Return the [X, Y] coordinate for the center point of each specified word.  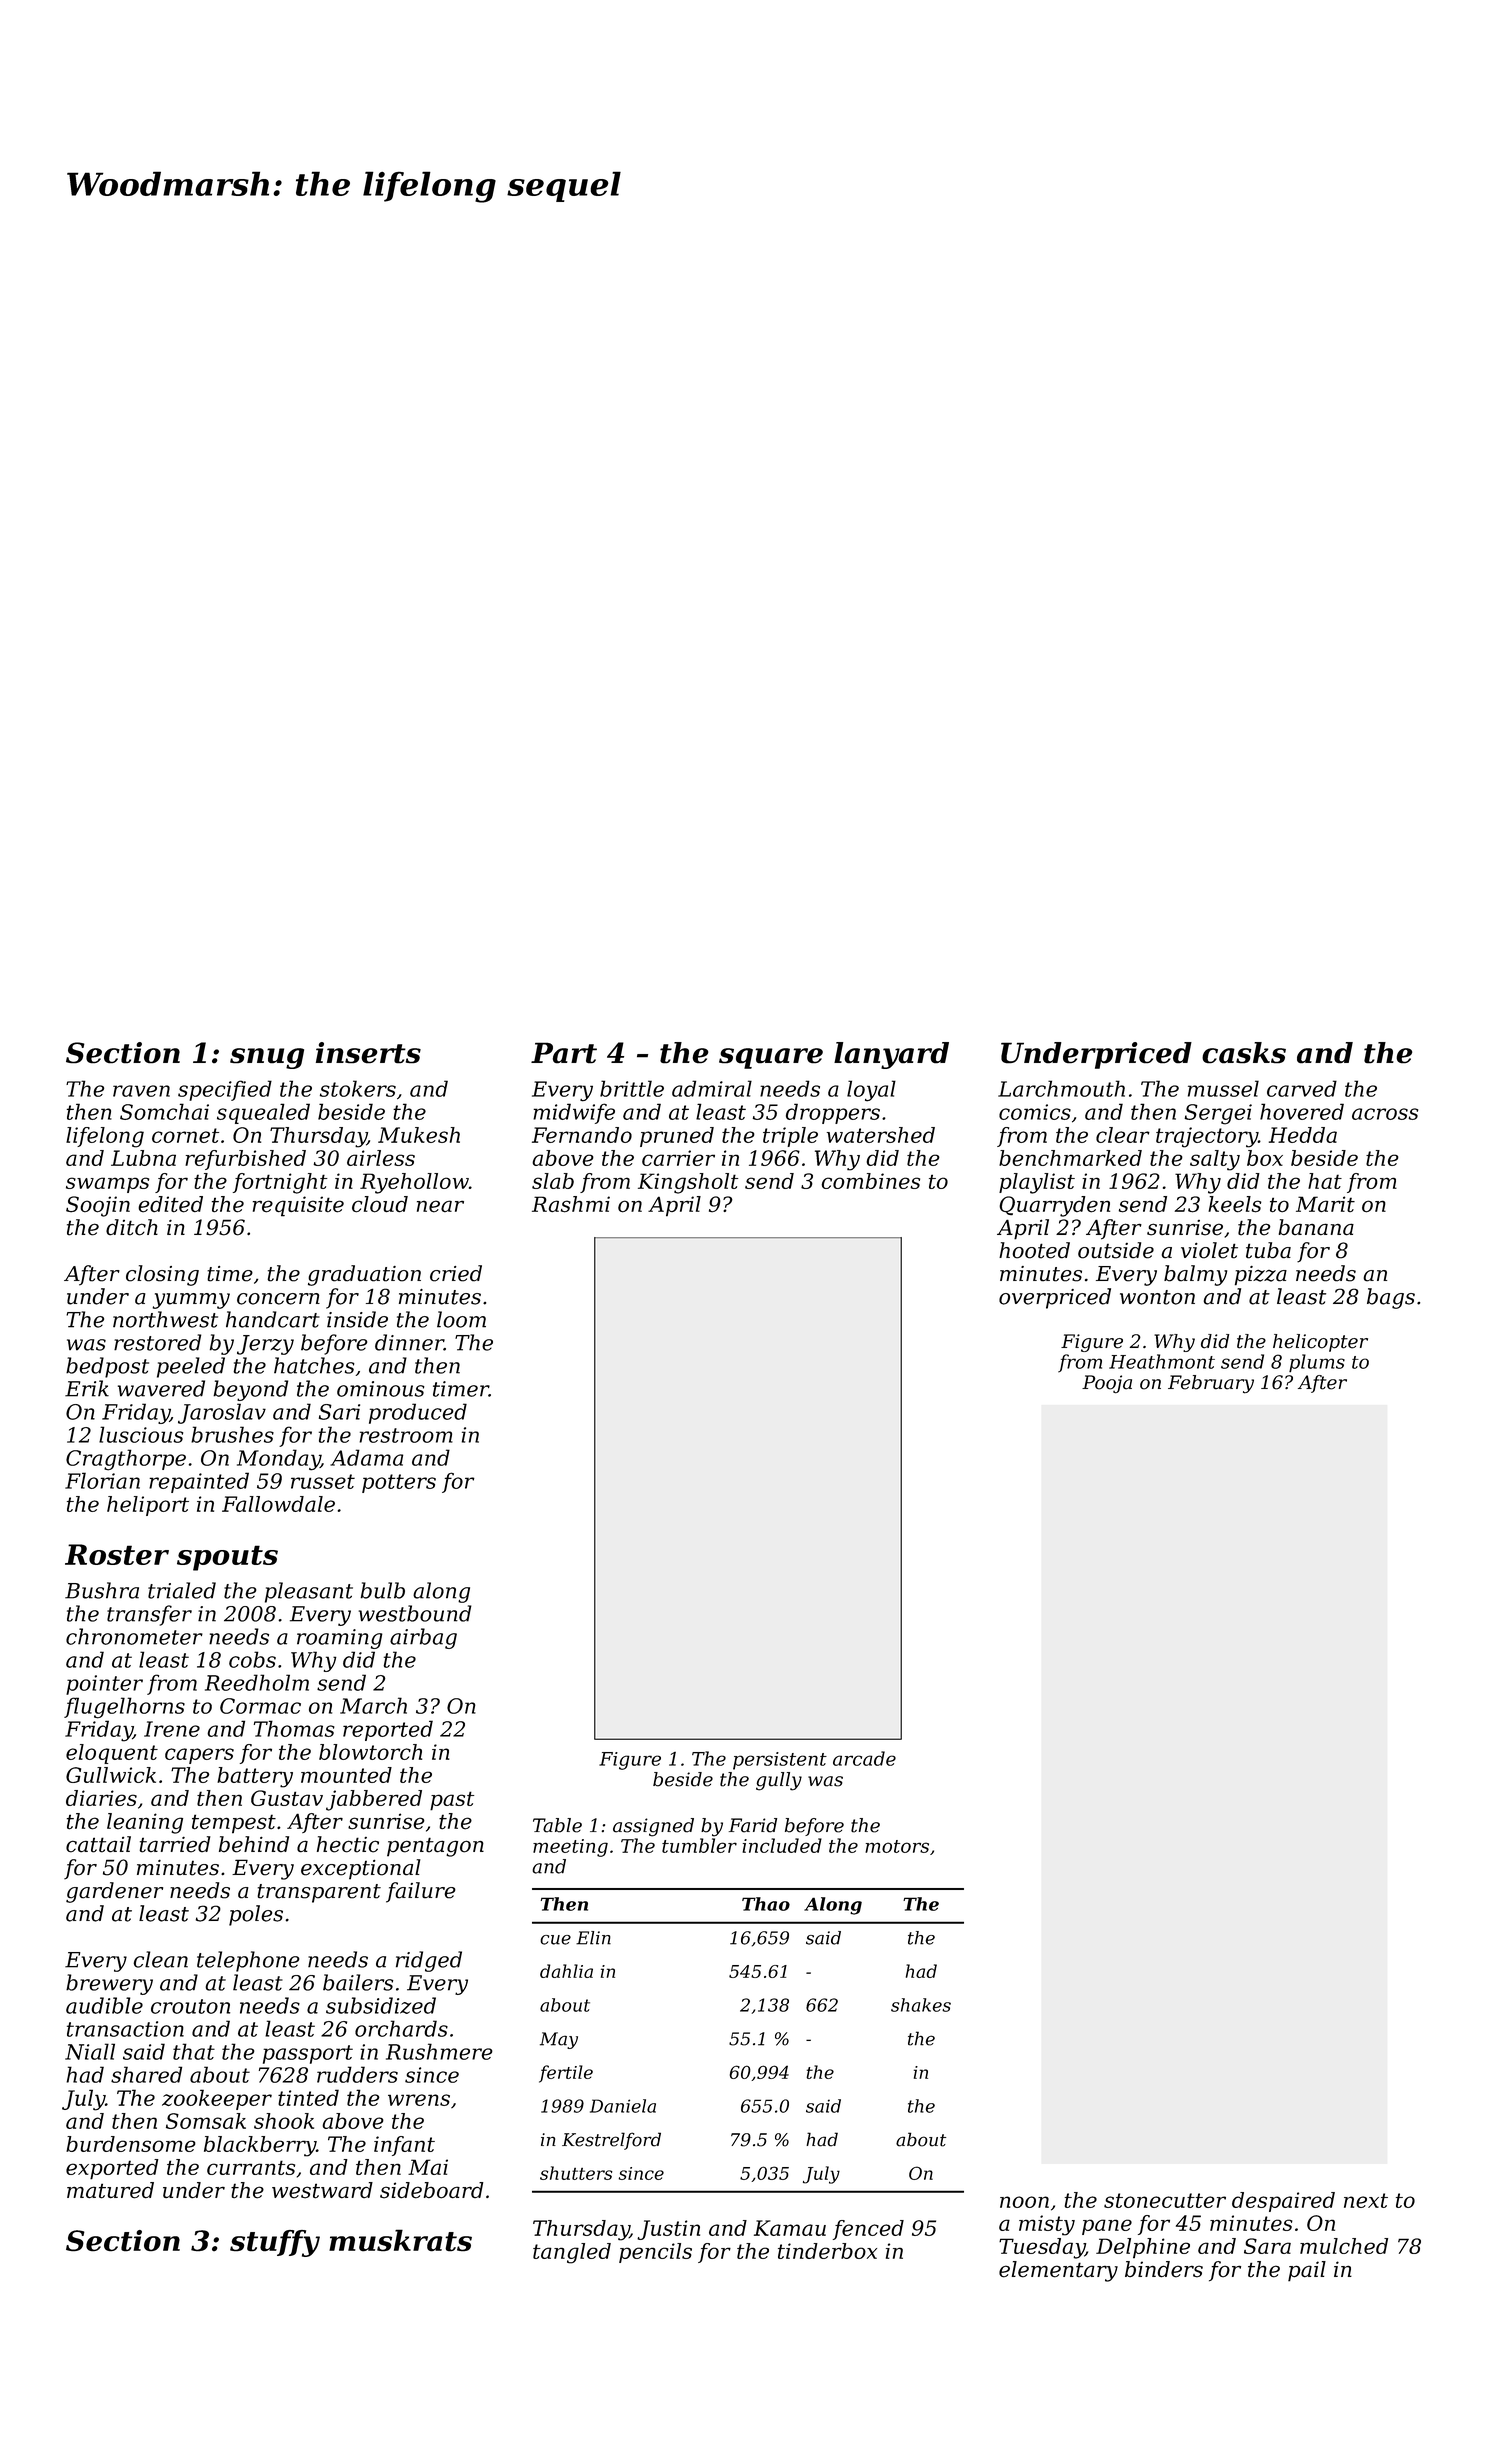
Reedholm [257, 1682]
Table [557, 1825]
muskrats [400, 2240]
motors [897, 1846]
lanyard [891, 1055]
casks [1244, 1053]
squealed [263, 1113]
